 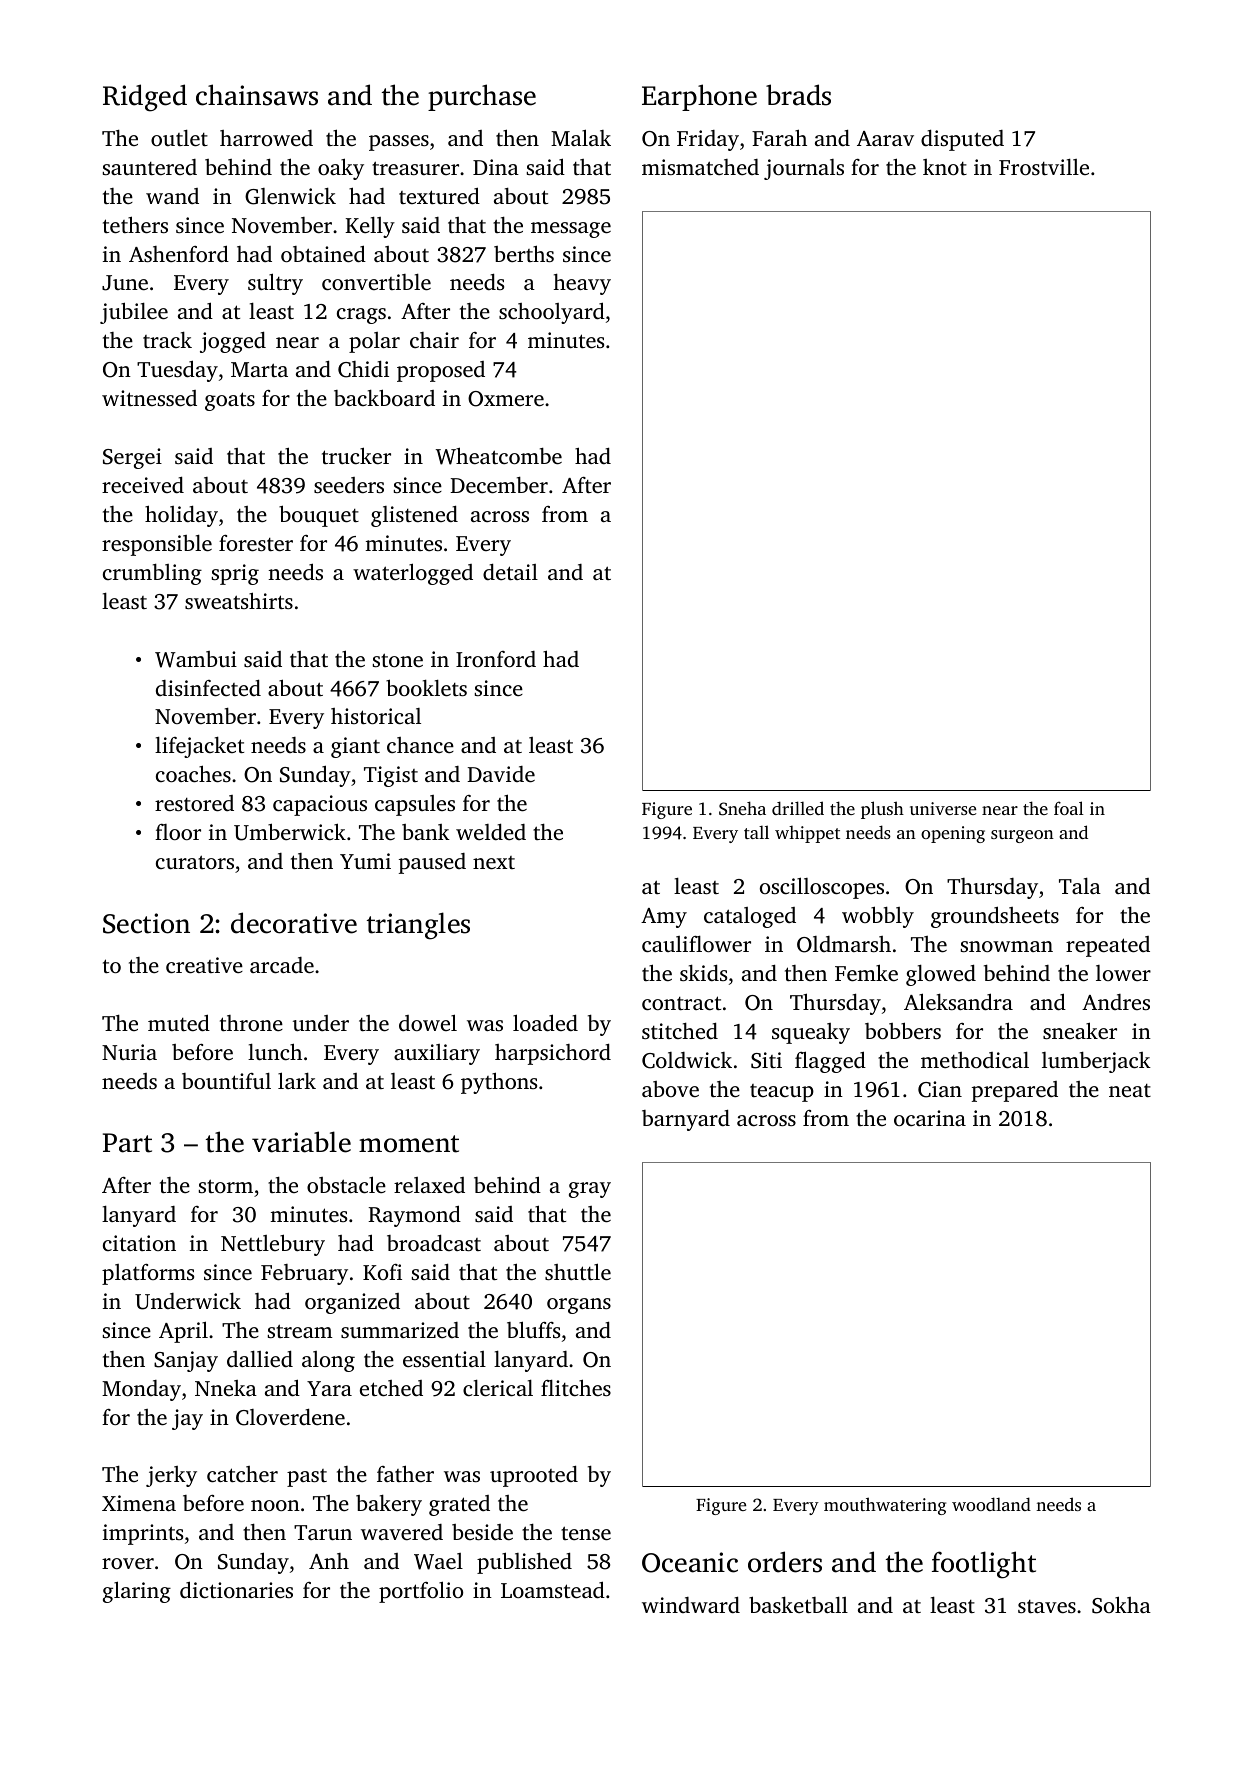 What do you see at coordinates (553, 1589) in the image?
I see `Loamstead` at bounding box center [553, 1589].
